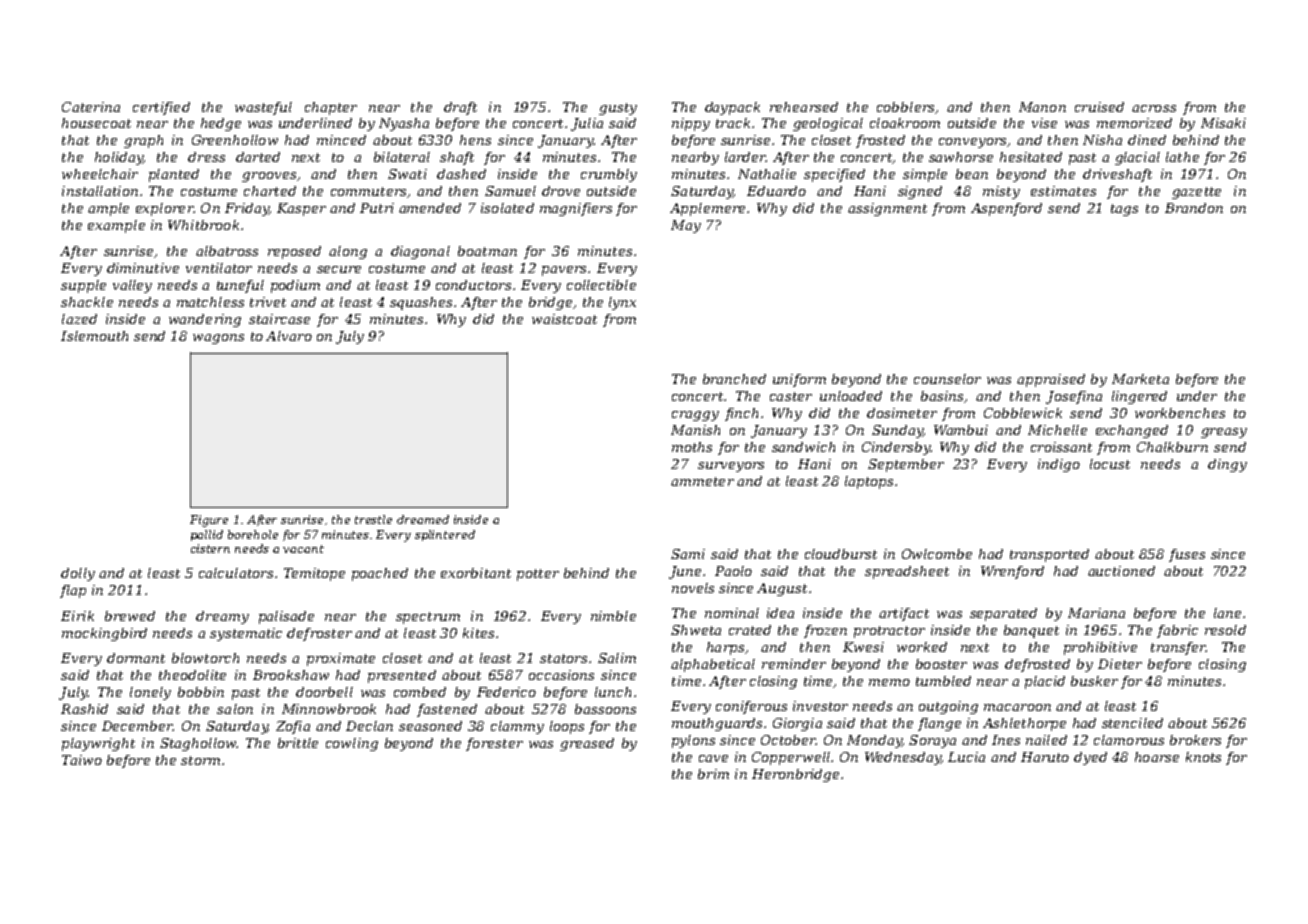 The width and height of the screenshot is (1308, 924). I want to click on Nisha, so click(1102, 140).
